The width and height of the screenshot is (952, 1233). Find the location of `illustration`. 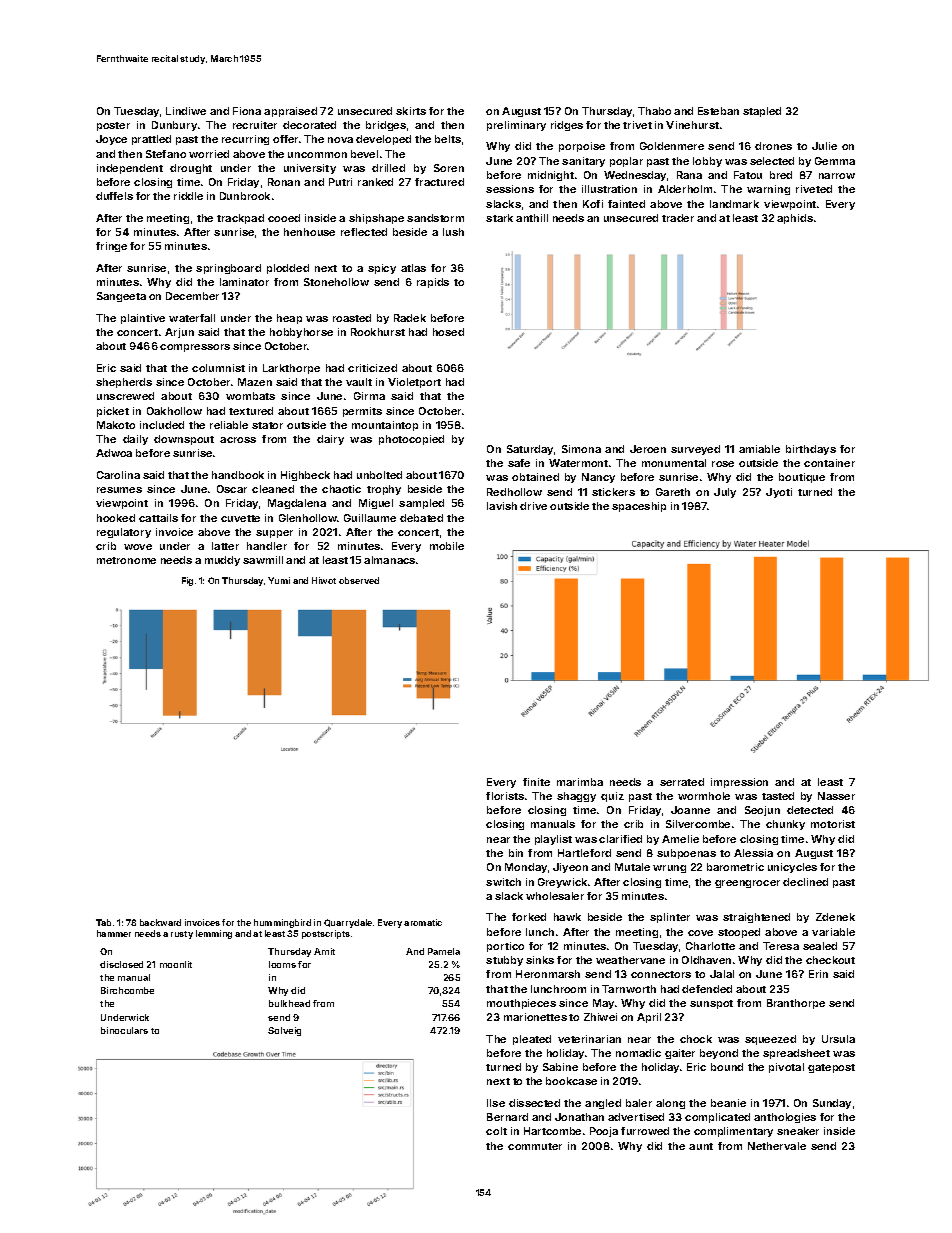

illustration is located at coordinates (609, 189).
